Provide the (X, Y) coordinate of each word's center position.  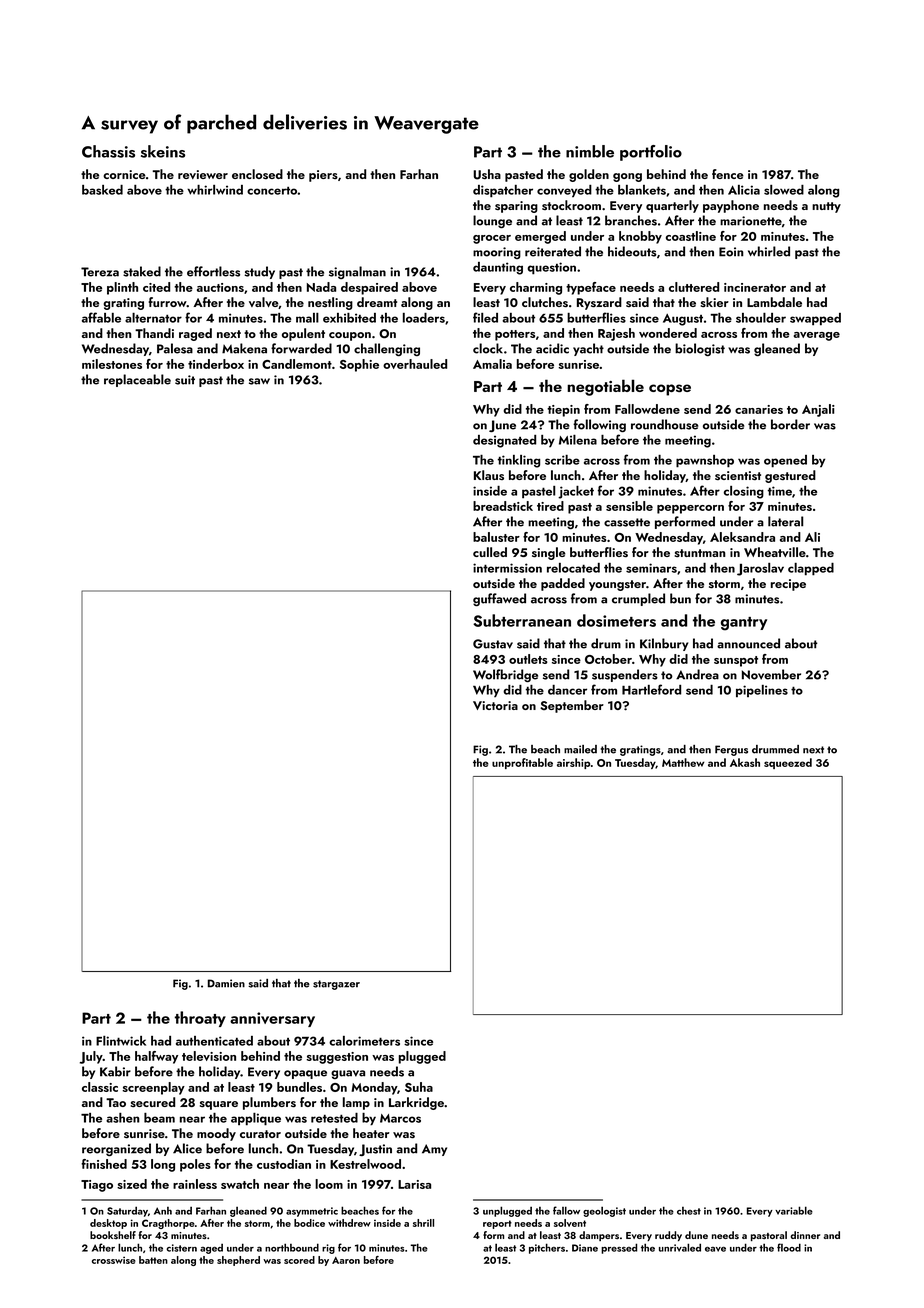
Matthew (683, 762)
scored (299, 1260)
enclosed (257, 174)
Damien (226, 983)
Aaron (346, 1260)
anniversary (272, 1019)
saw (259, 381)
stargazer (336, 985)
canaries (759, 409)
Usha (487, 174)
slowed (784, 190)
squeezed (788, 763)
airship (573, 763)
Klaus (489, 475)
